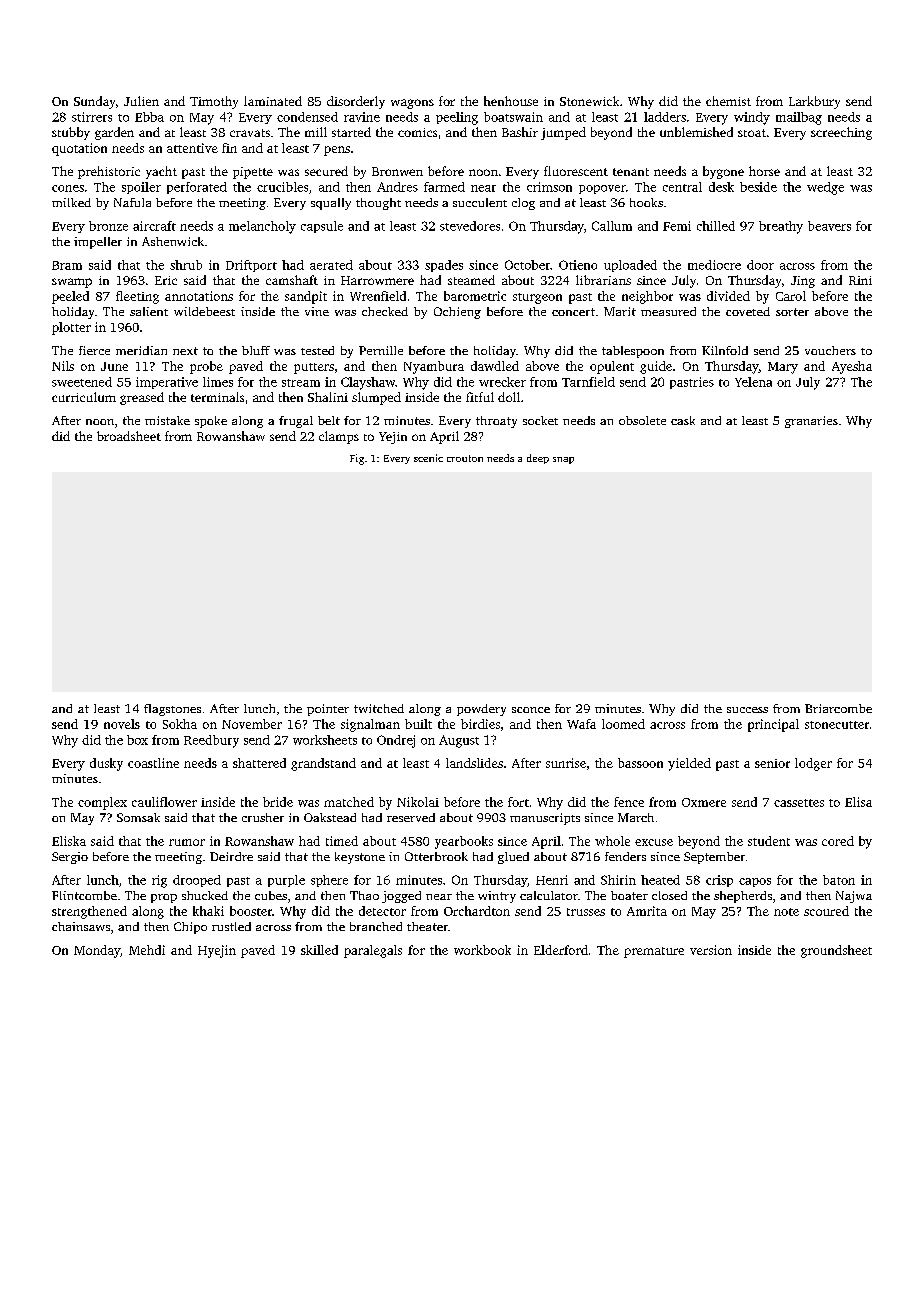 This page has height=1308, width=924. Describe the element at coordinates (373, 951) in the page. I see `paralegals` at that location.
